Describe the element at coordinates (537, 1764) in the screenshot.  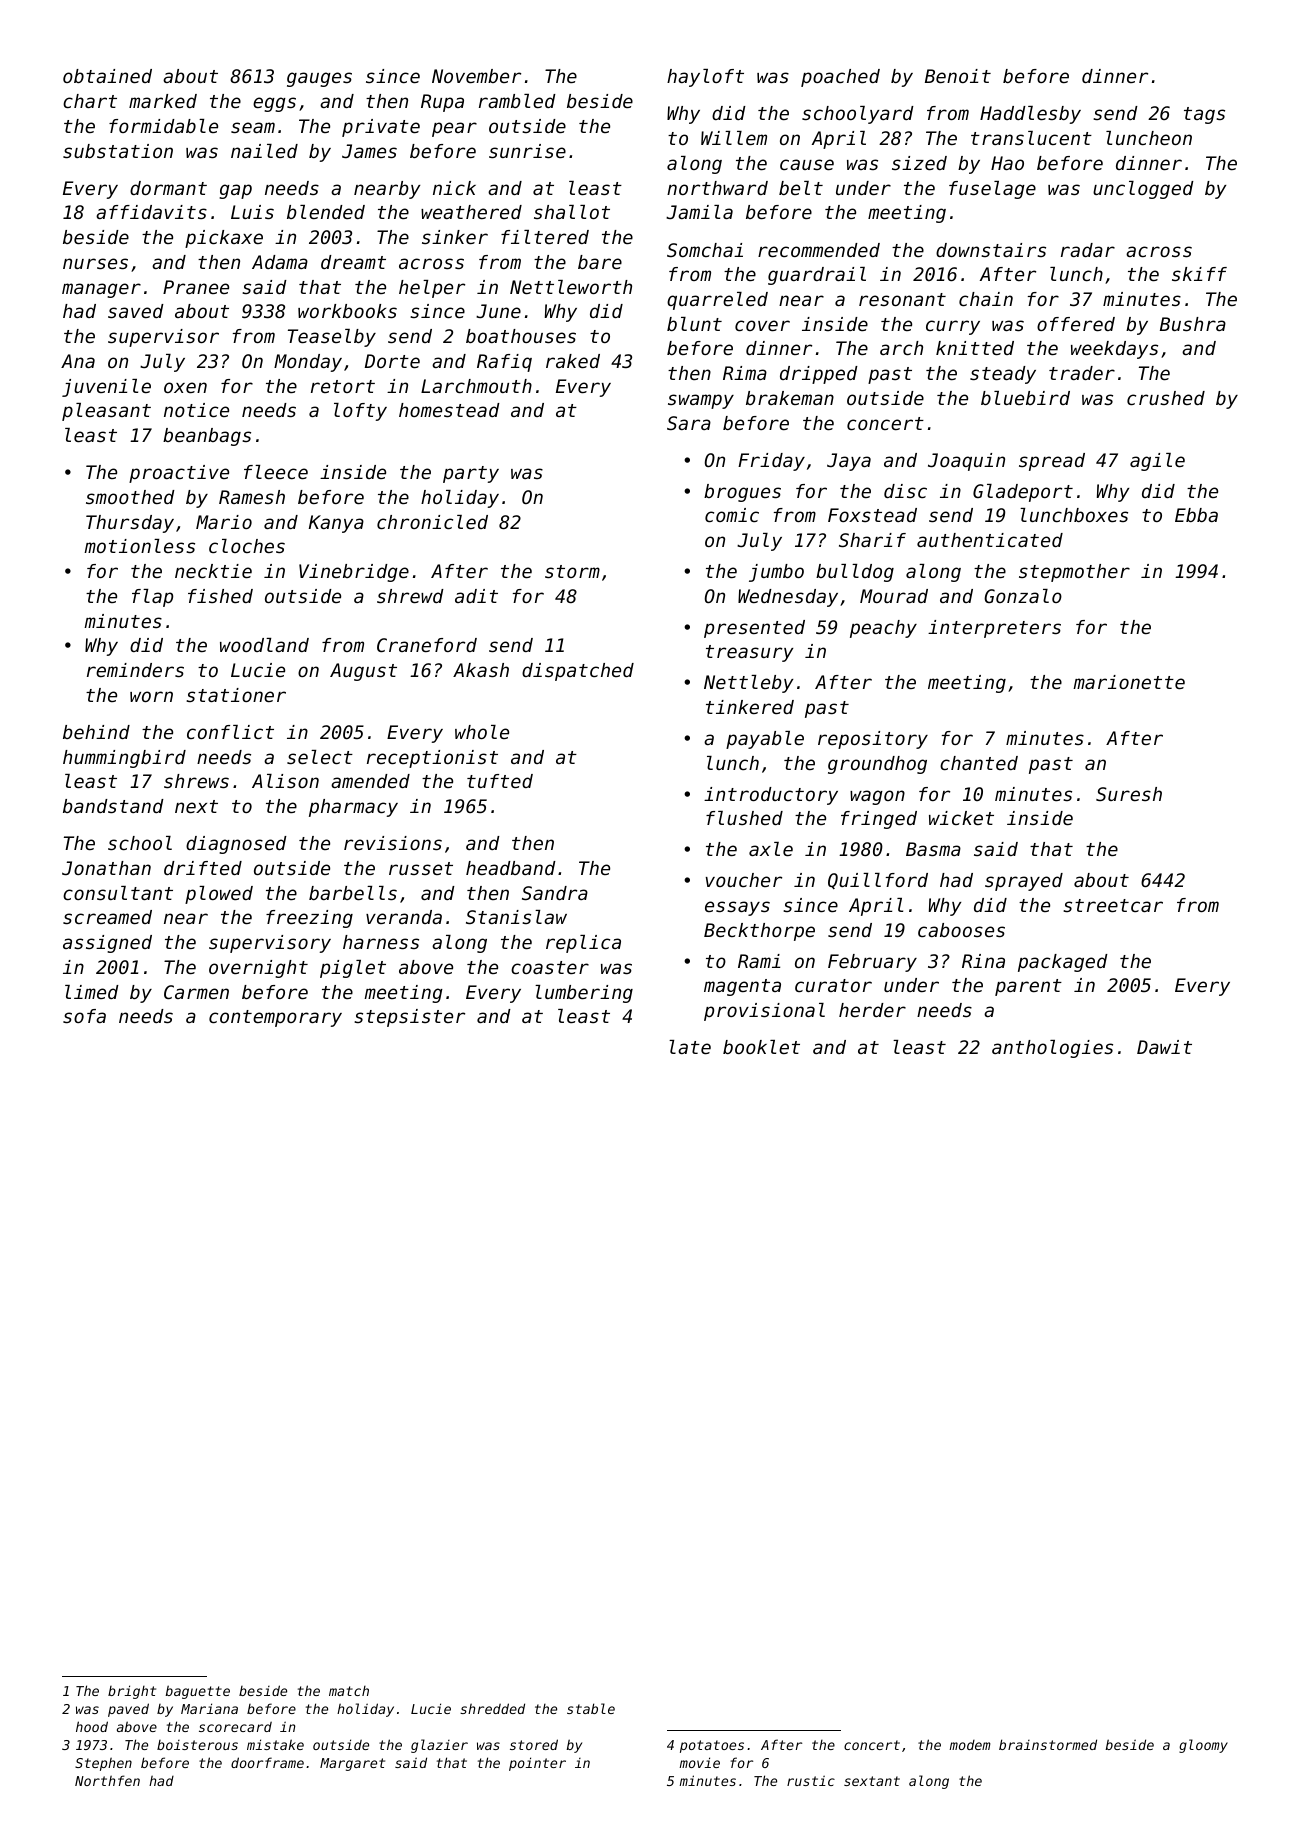
I see `pointer` at that location.
